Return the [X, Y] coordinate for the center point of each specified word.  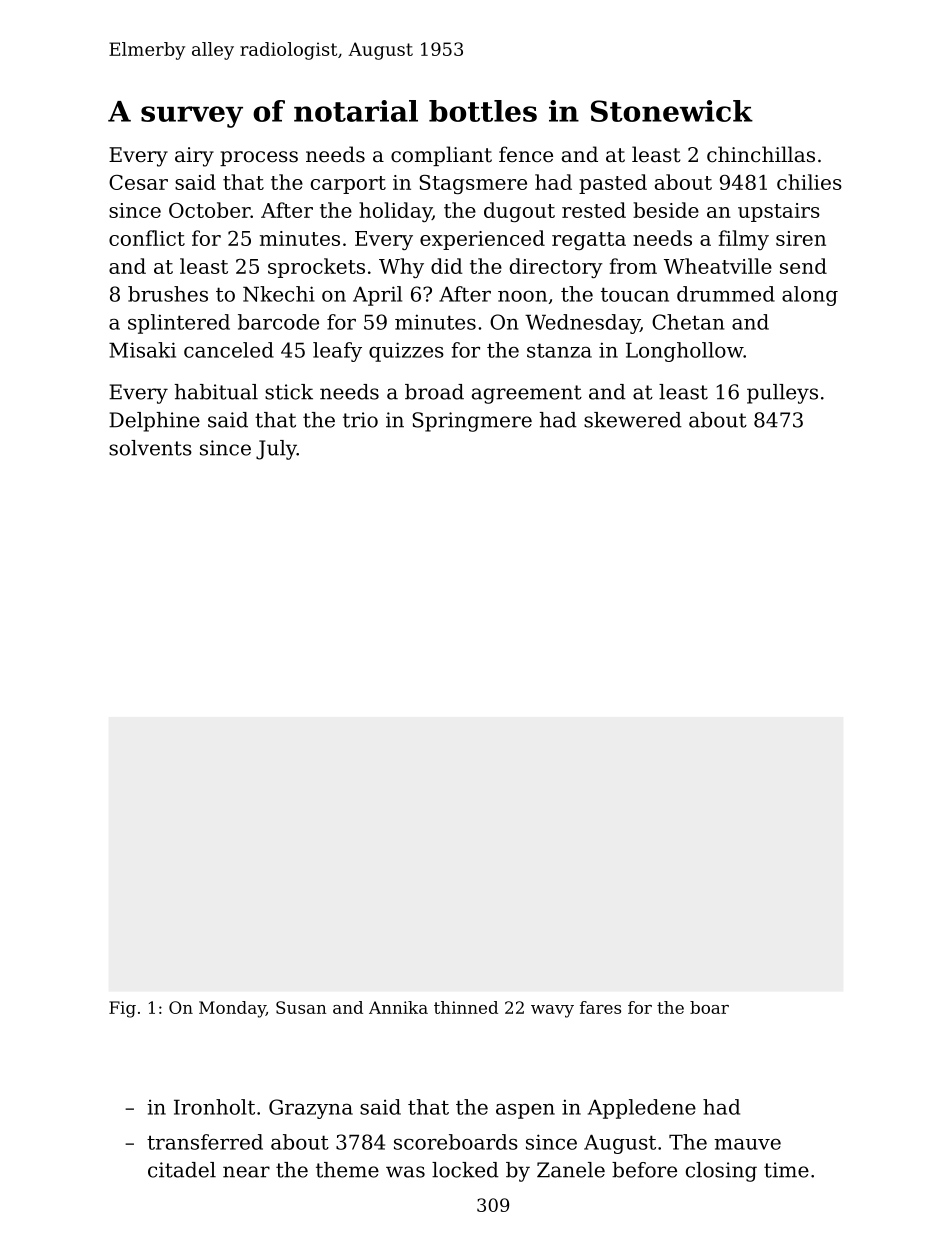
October [210, 210]
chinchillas [761, 154]
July [276, 450]
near [246, 1172]
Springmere [472, 422]
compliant [441, 156]
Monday [232, 1009]
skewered [633, 420]
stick [289, 392]
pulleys [782, 394]
